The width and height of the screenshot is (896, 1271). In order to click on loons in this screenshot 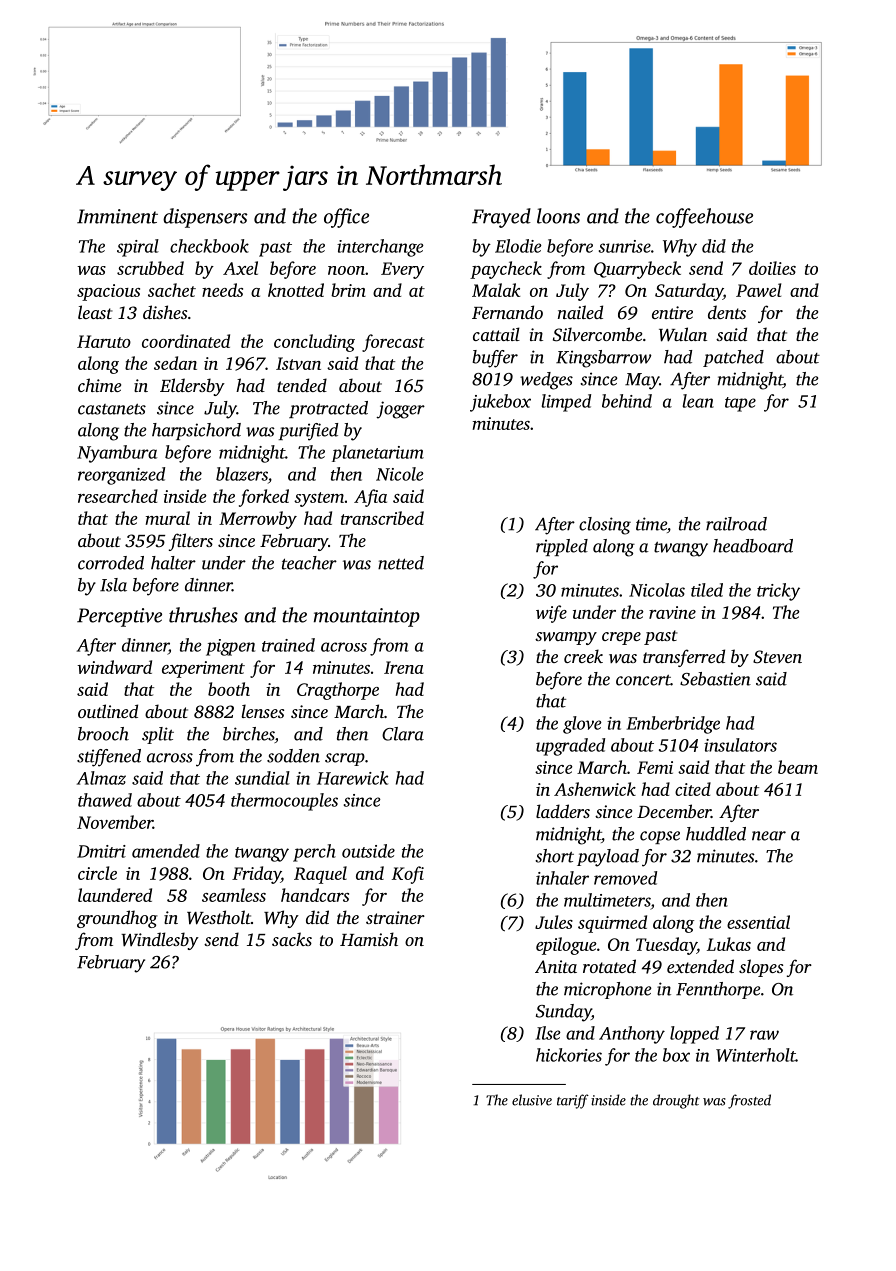, I will do `click(558, 216)`.
